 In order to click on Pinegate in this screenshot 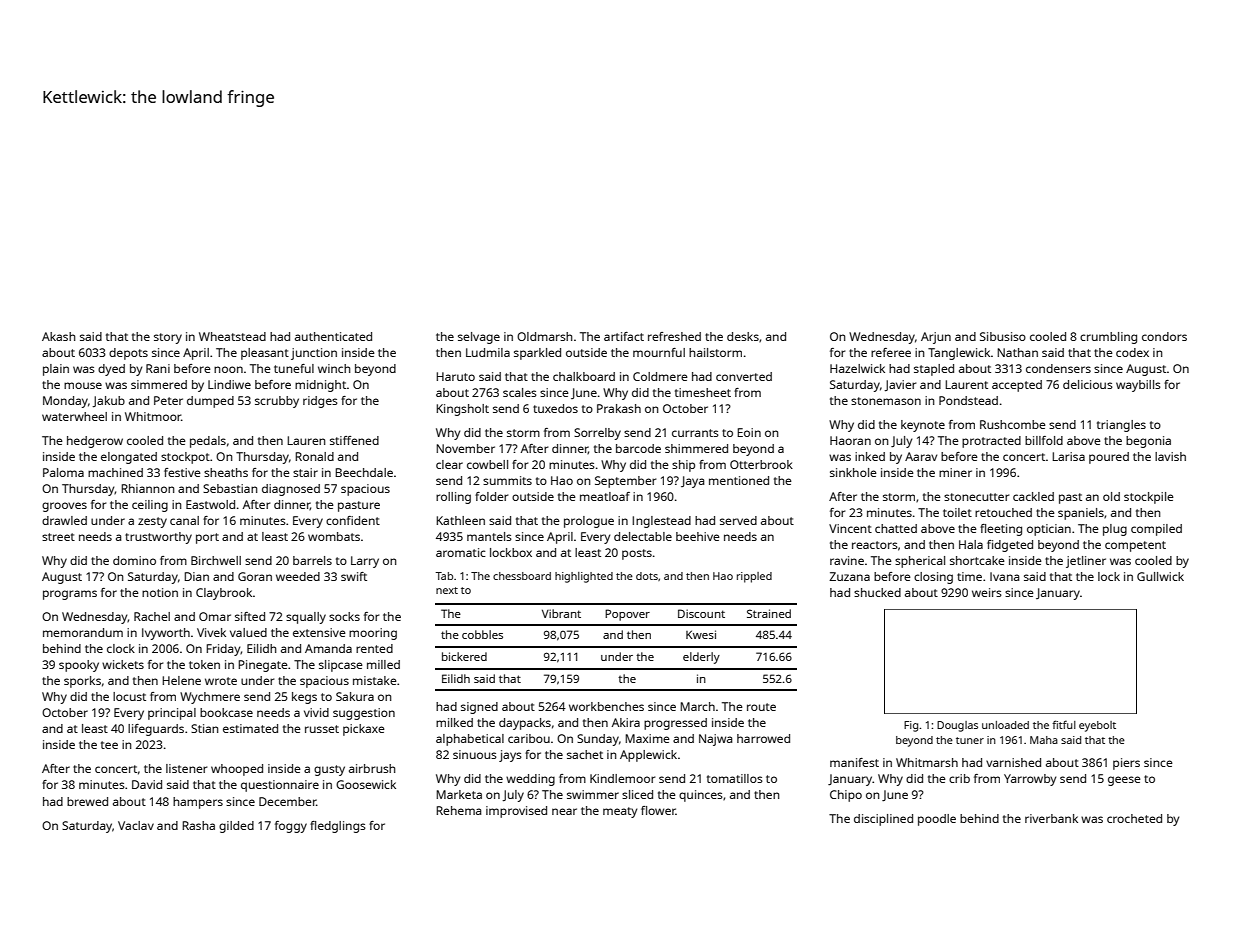, I will do `click(263, 666)`.
